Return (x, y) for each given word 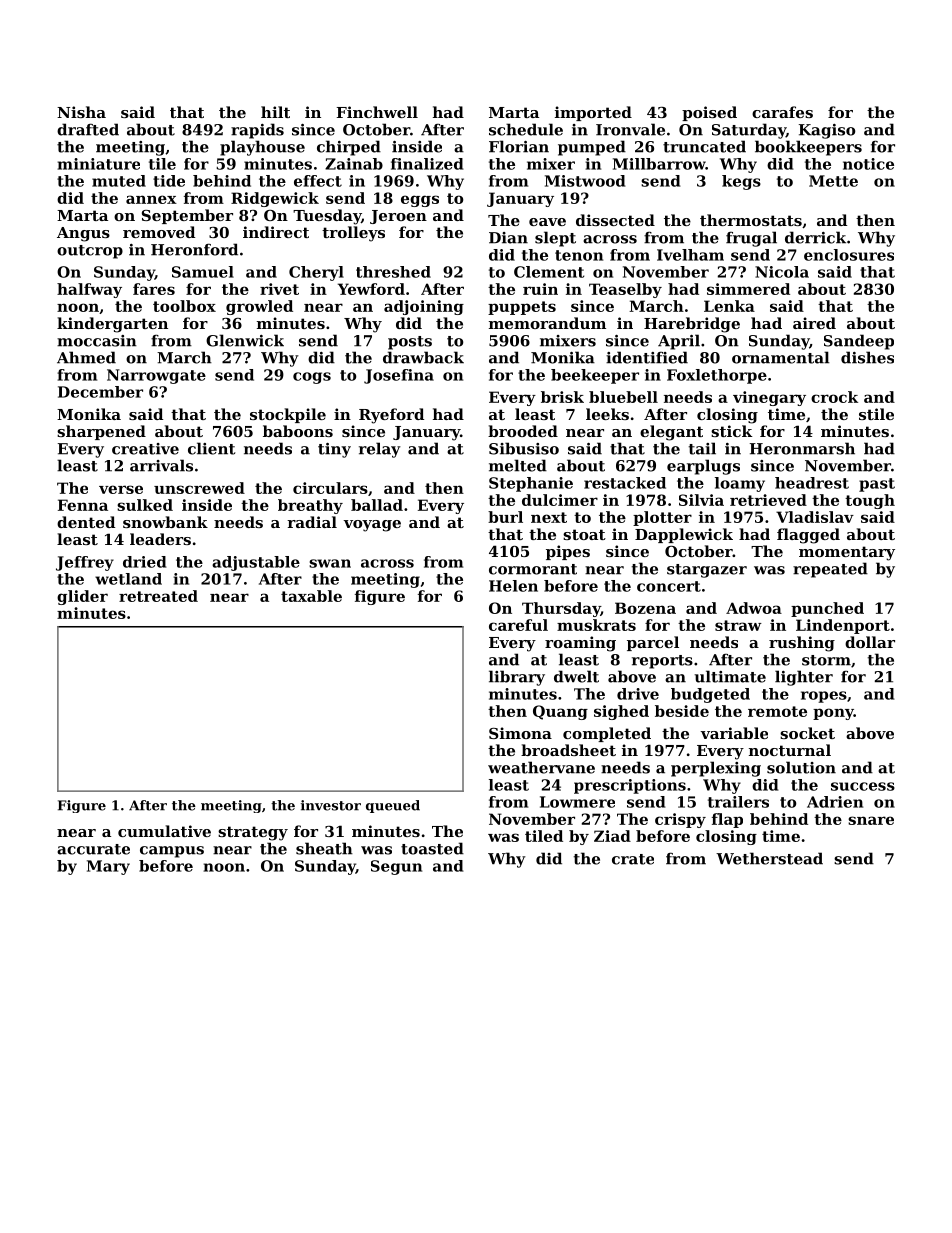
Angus (83, 234)
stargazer (707, 571)
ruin (540, 289)
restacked (625, 483)
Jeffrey (85, 563)
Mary (108, 867)
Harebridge (692, 325)
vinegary (769, 398)
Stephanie (531, 484)
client (211, 448)
